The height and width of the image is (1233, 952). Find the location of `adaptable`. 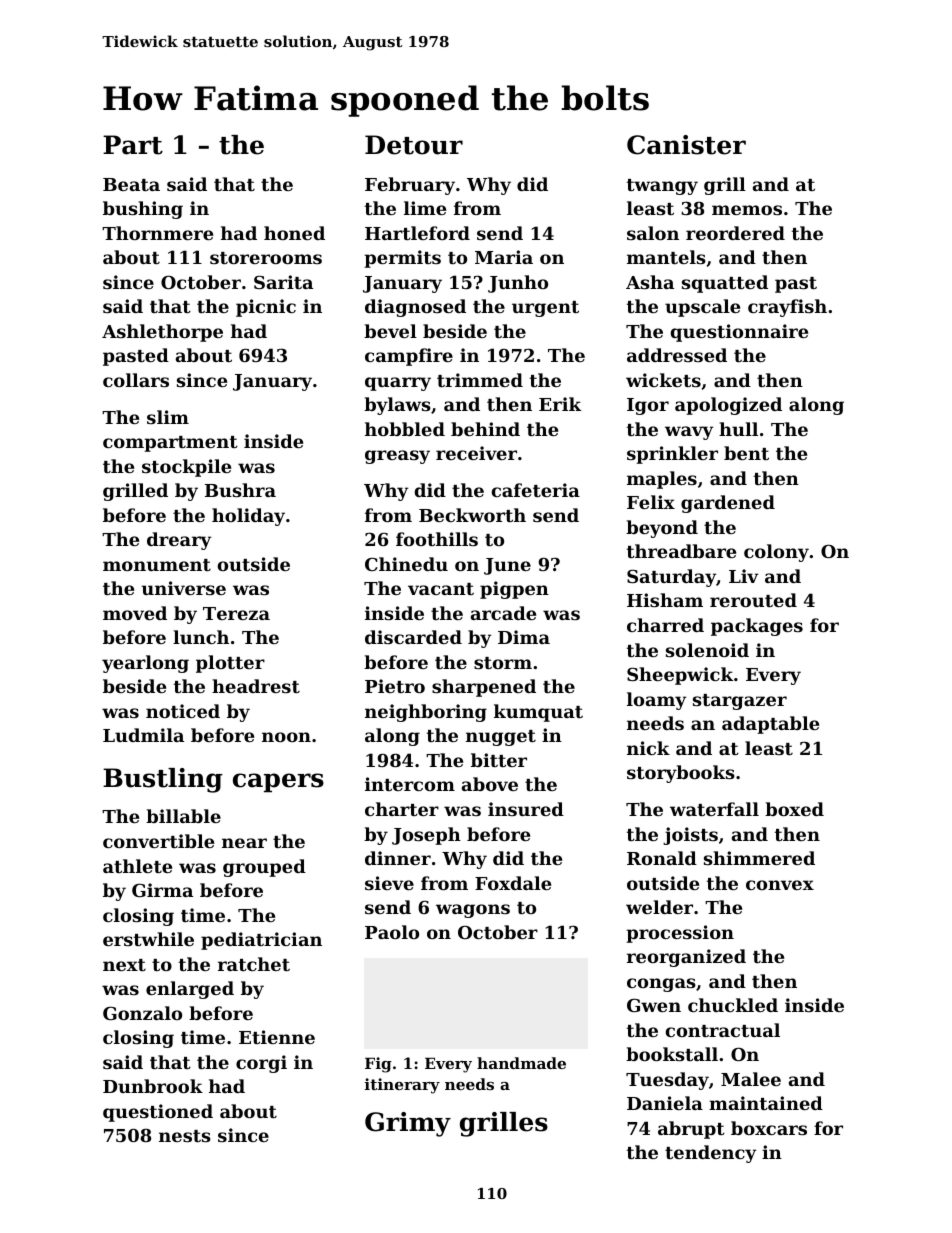

adaptable is located at coordinates (770, 725).
